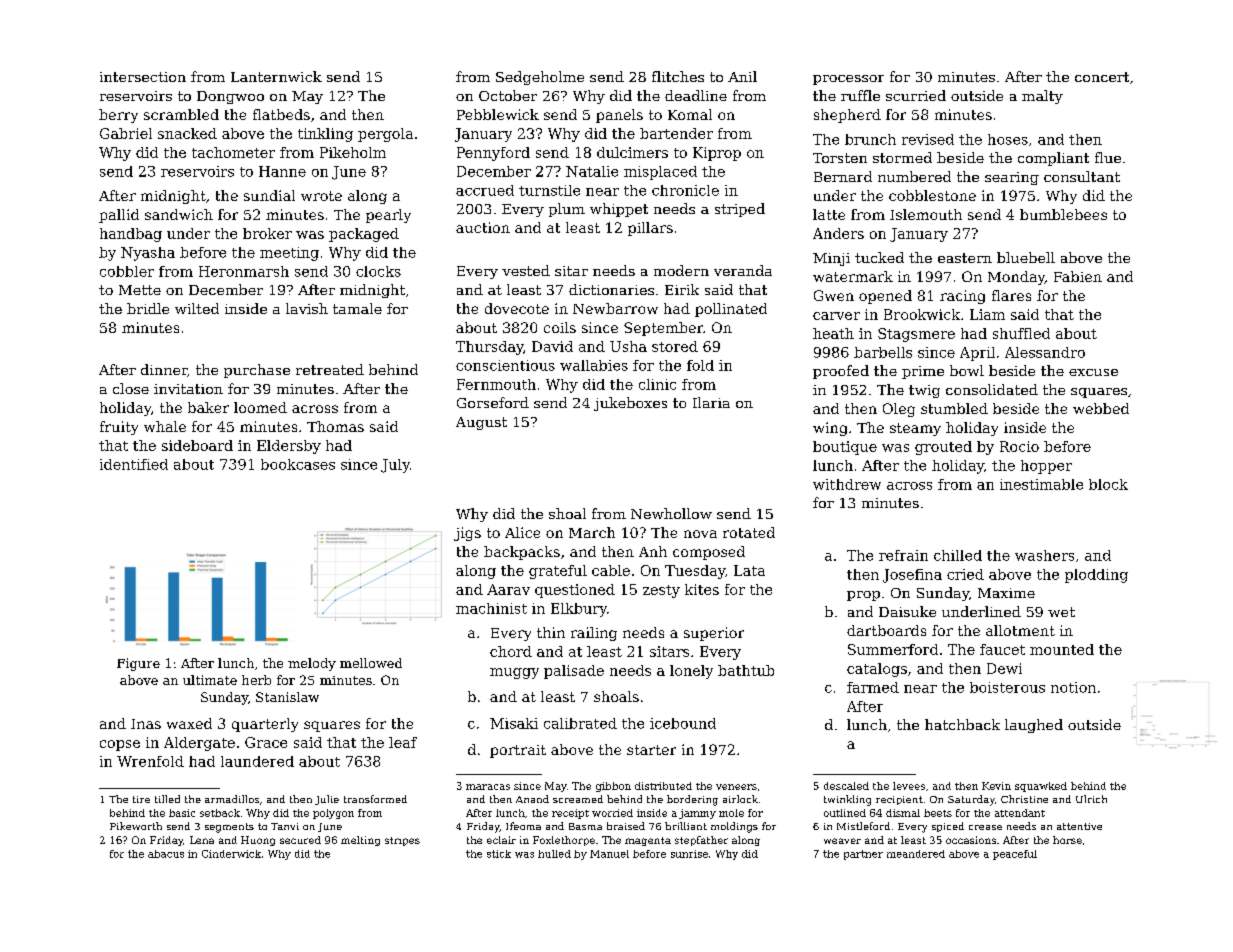  What do you see at coordinates (1091, 799) in the image?
I see `Ulrich` at bounding box center [1091, 799].
